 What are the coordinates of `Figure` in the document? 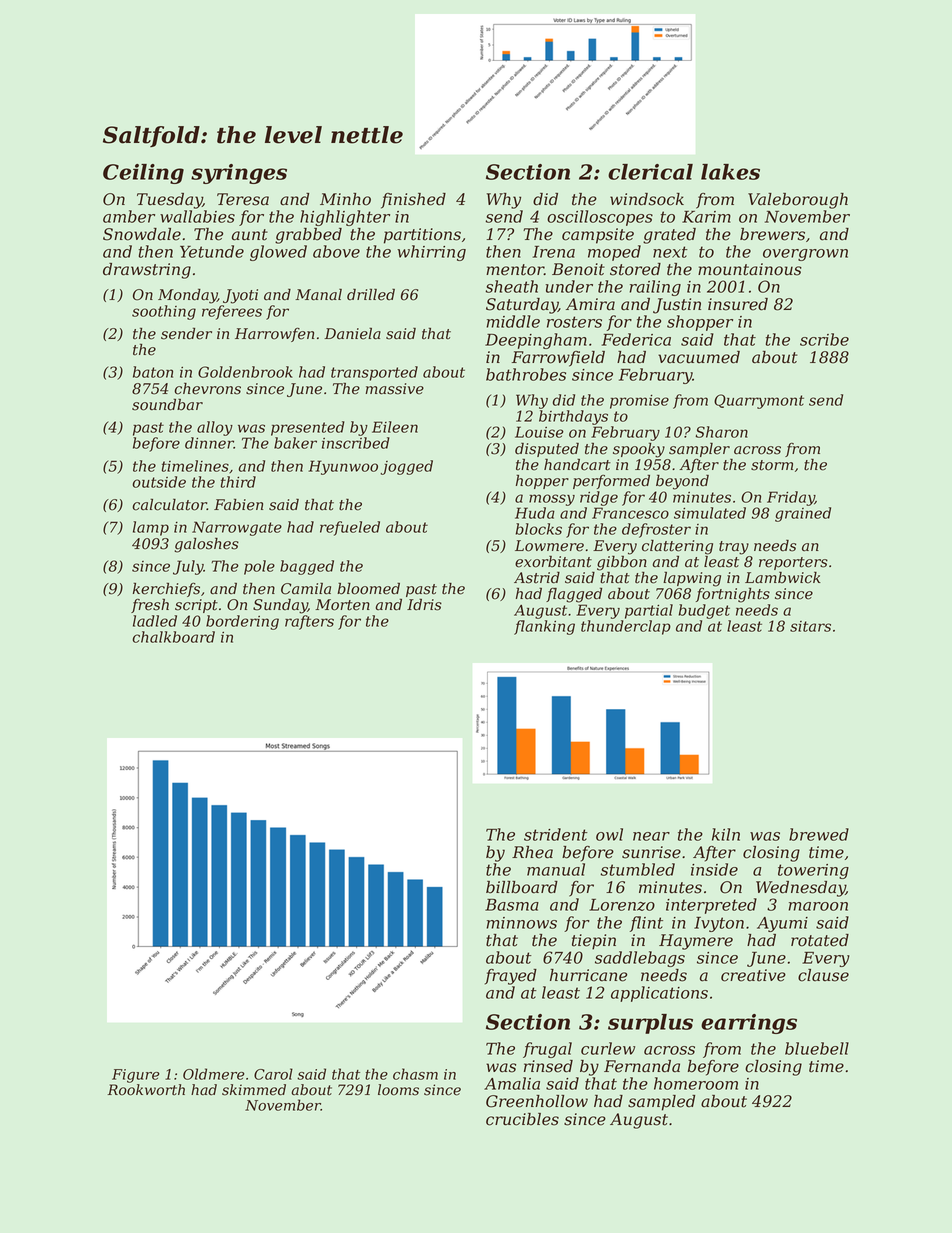 It's located at (135, 1076).
